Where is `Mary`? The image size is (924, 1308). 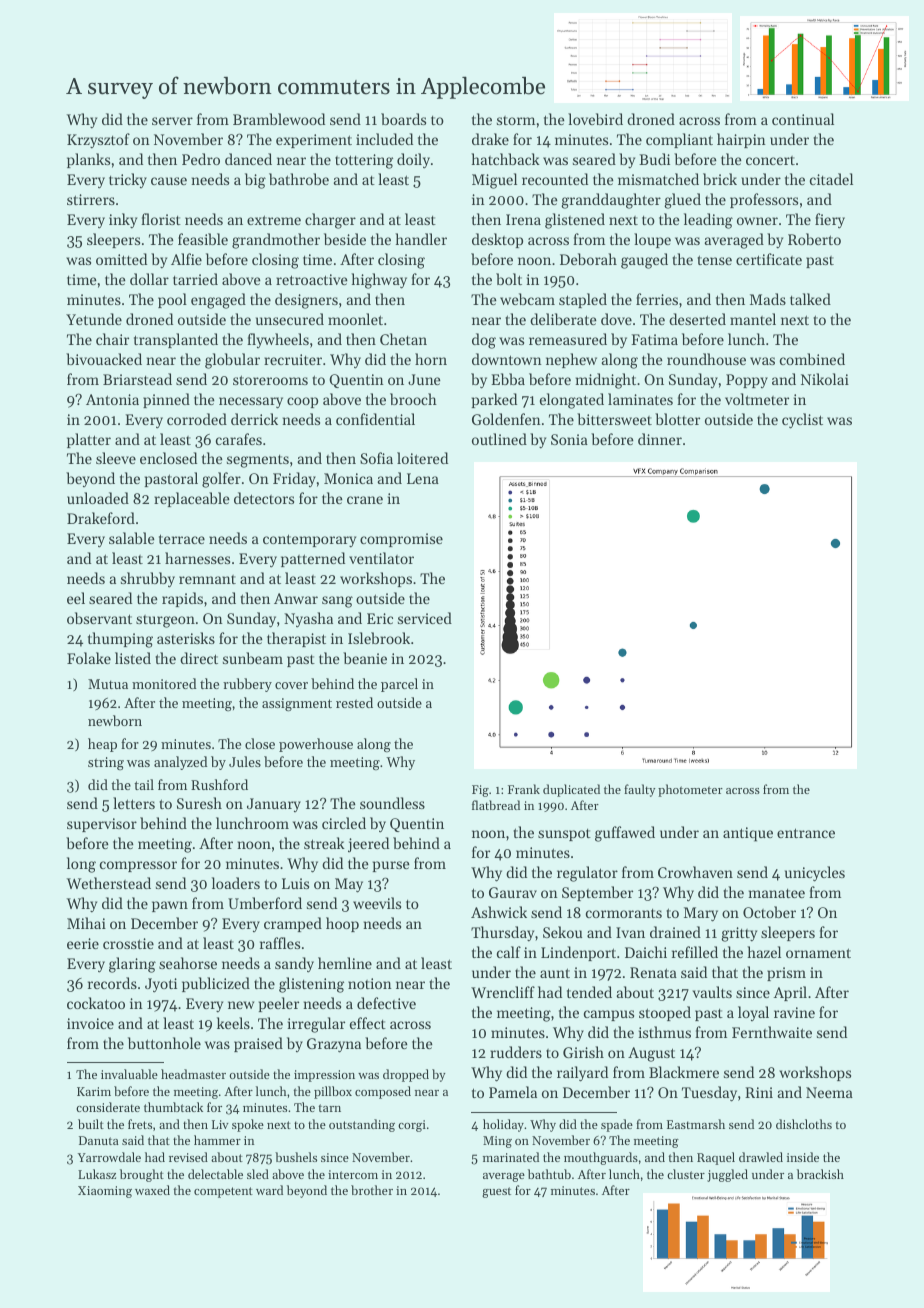
Mary is located at coordinates (701, 914).
